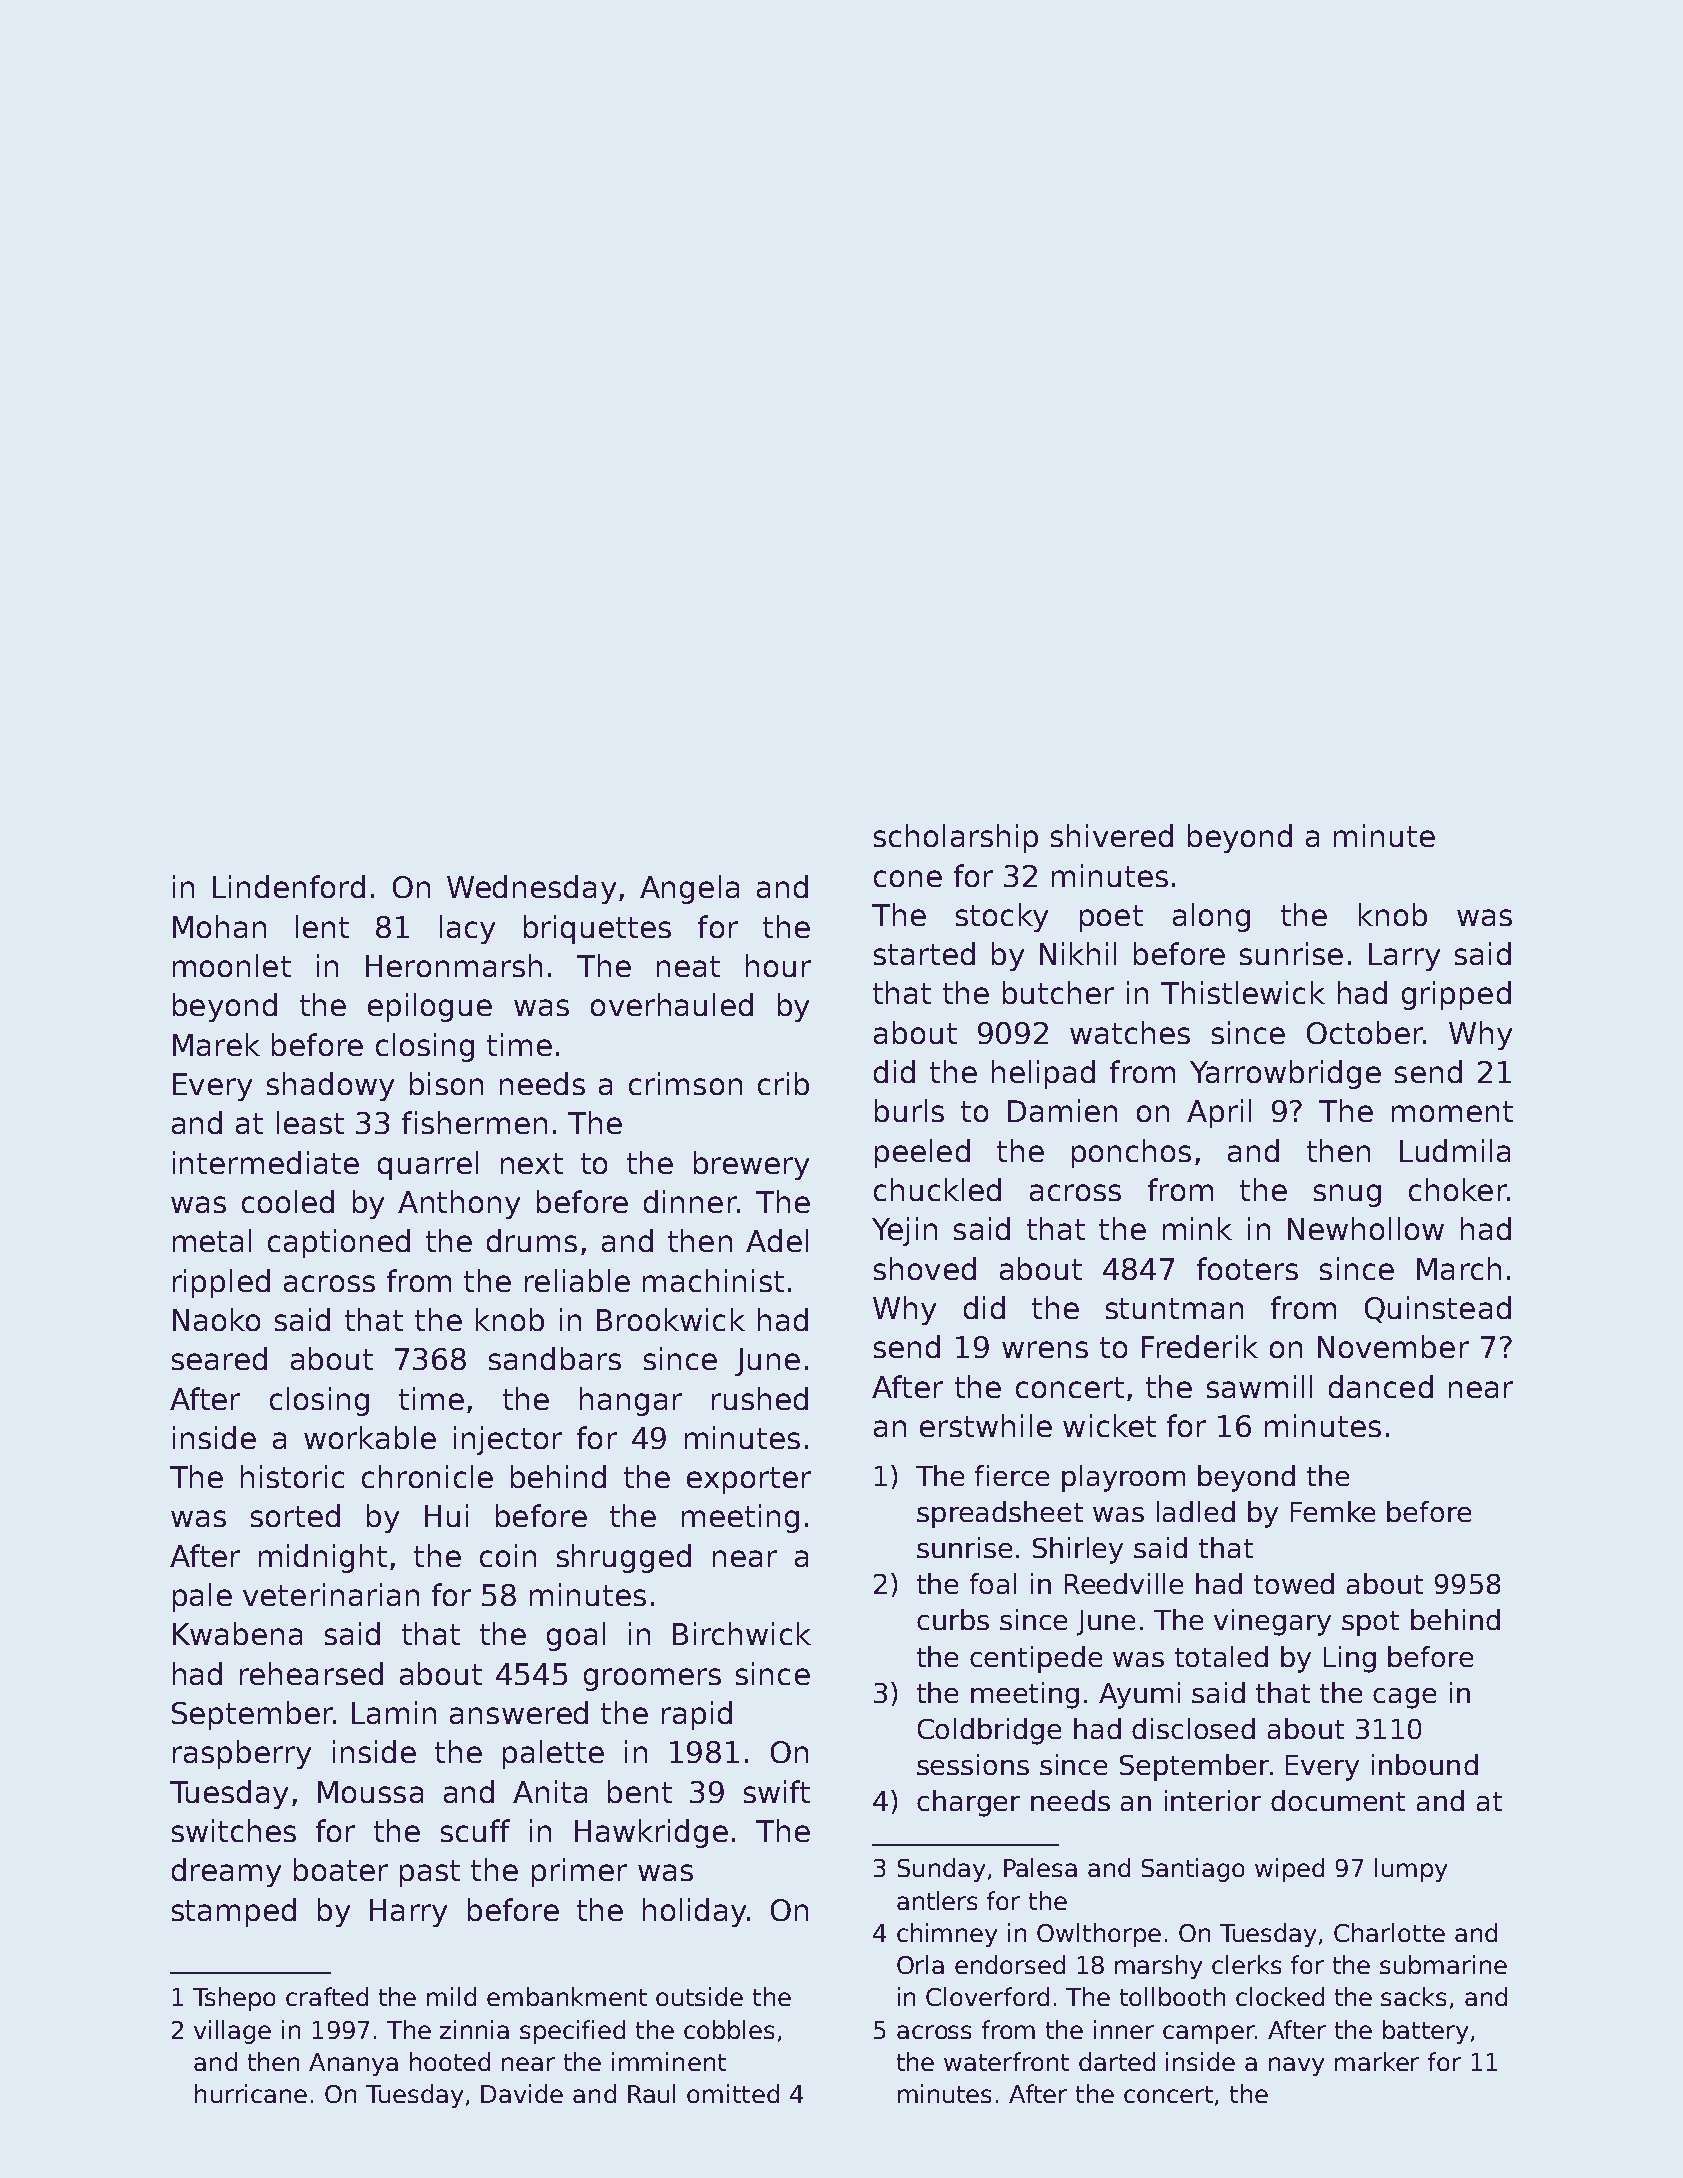 This screenshot has width=1683, height=2178. What do you see at coordinates (597, 929) in the screenshot?
I see `briquettes` at bounding box center [597, 929].
